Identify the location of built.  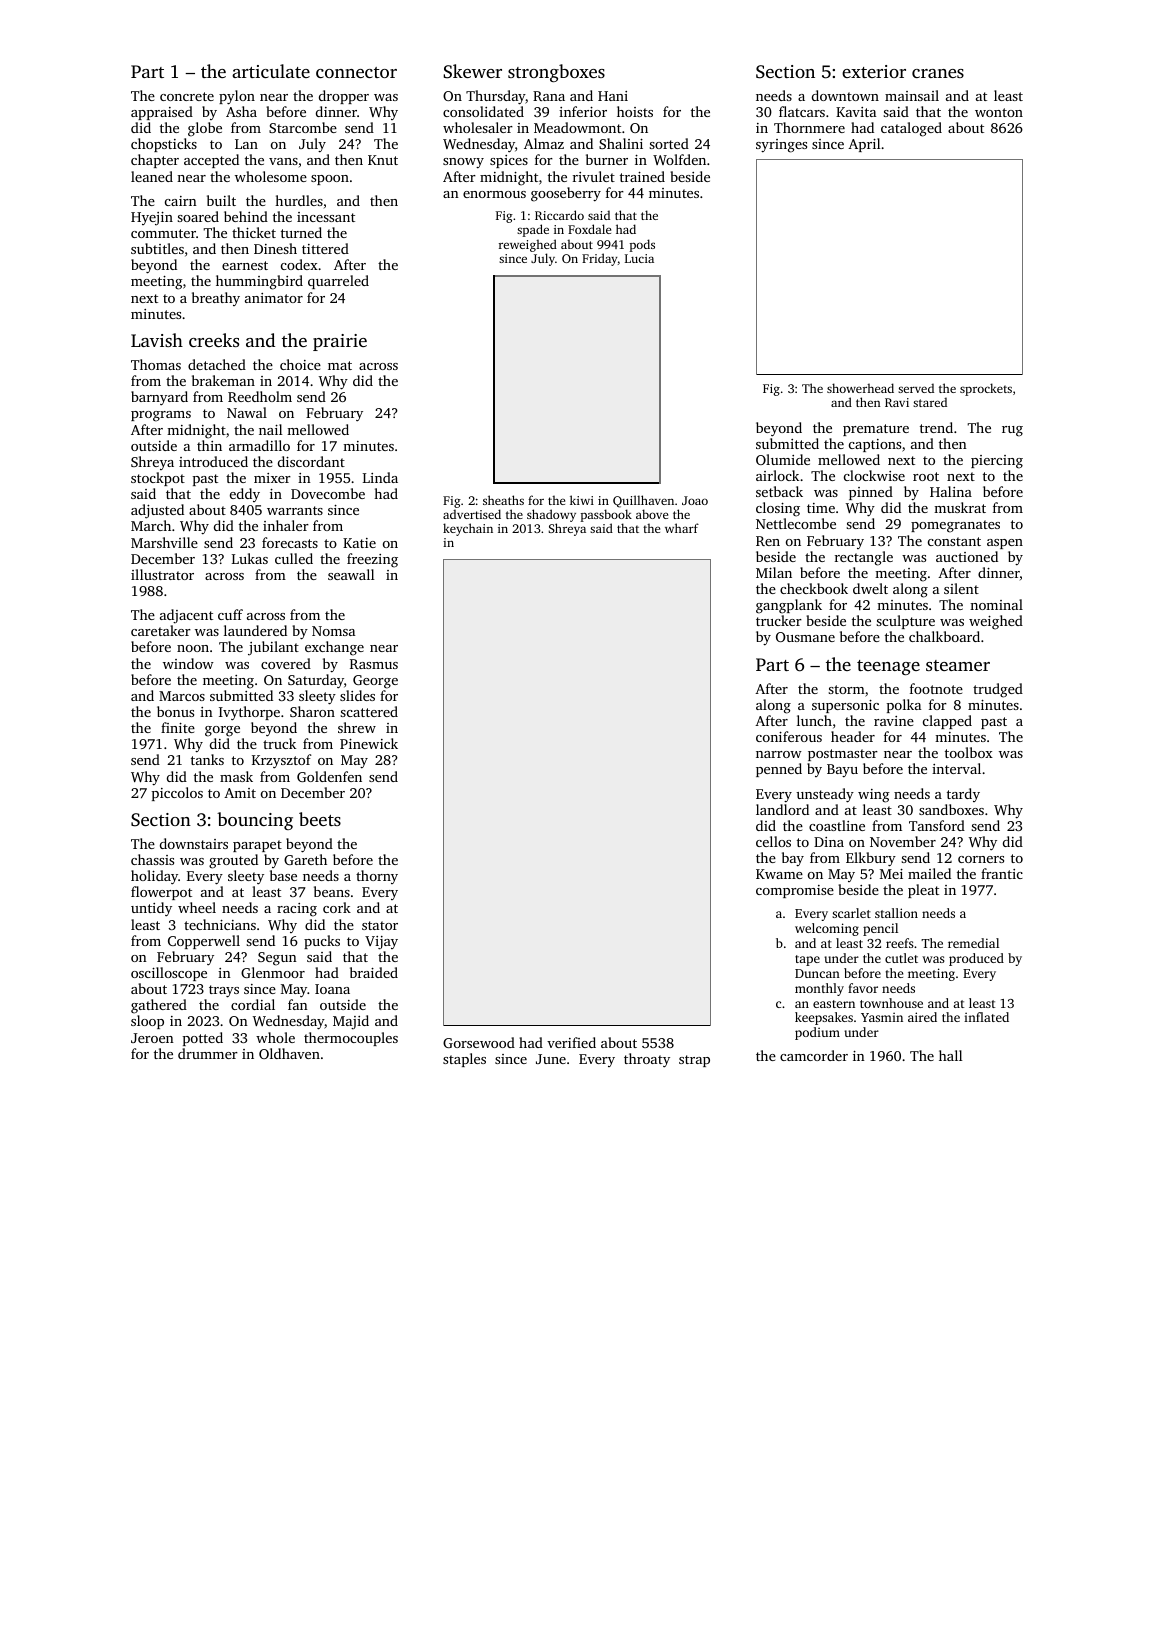
(221, 200).
